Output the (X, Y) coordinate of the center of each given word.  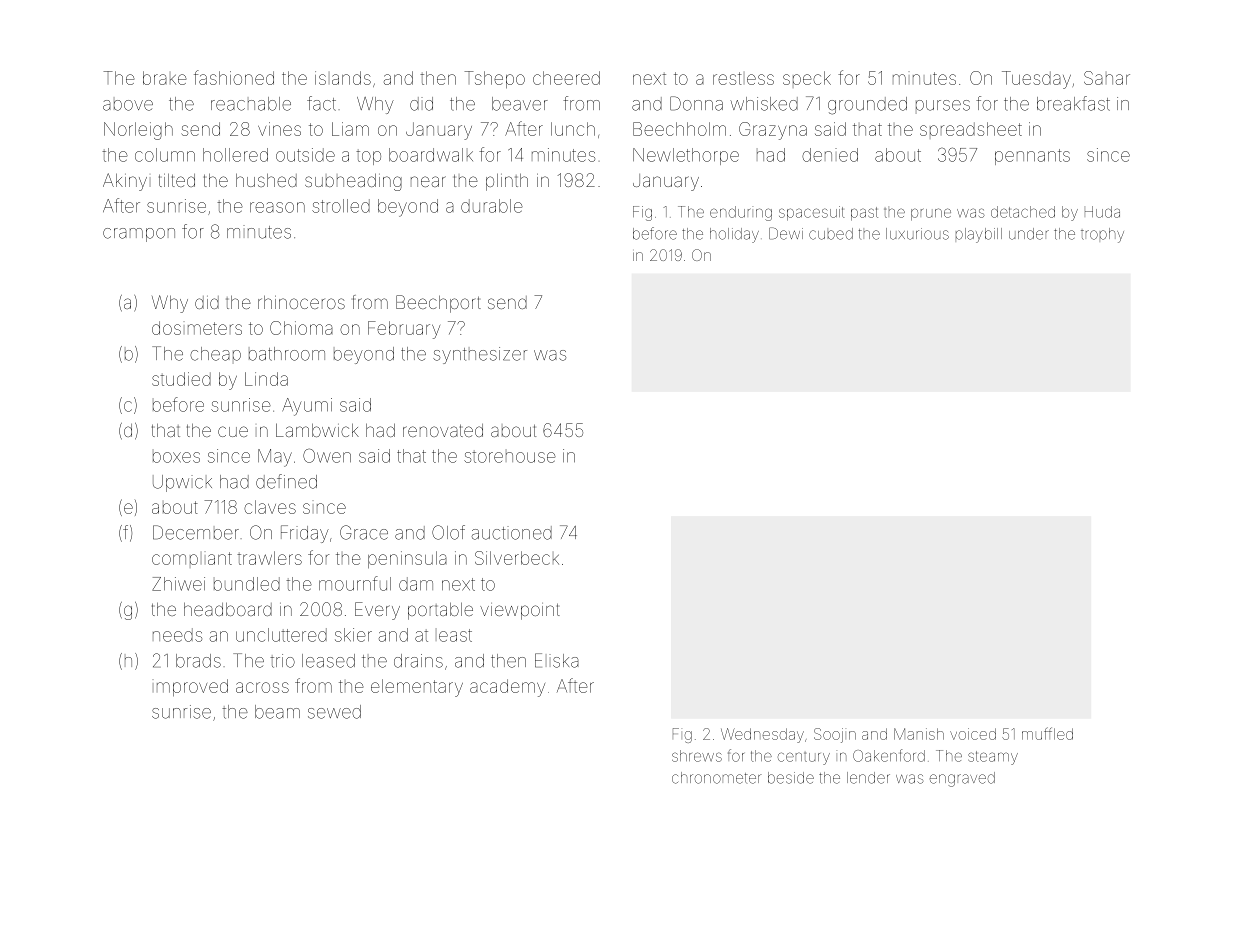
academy (507, 688)
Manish (919, 734)
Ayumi (307, 407)
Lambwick (317, 430)
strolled (341, 206)
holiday (734, 235)
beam (277, 712)
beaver (520, 104)
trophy (1102, 235)
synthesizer (480, 355)
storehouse (510, 456)
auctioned (512, 533)
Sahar (1107, 78)
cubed (831, 234)
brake (165, 78)
